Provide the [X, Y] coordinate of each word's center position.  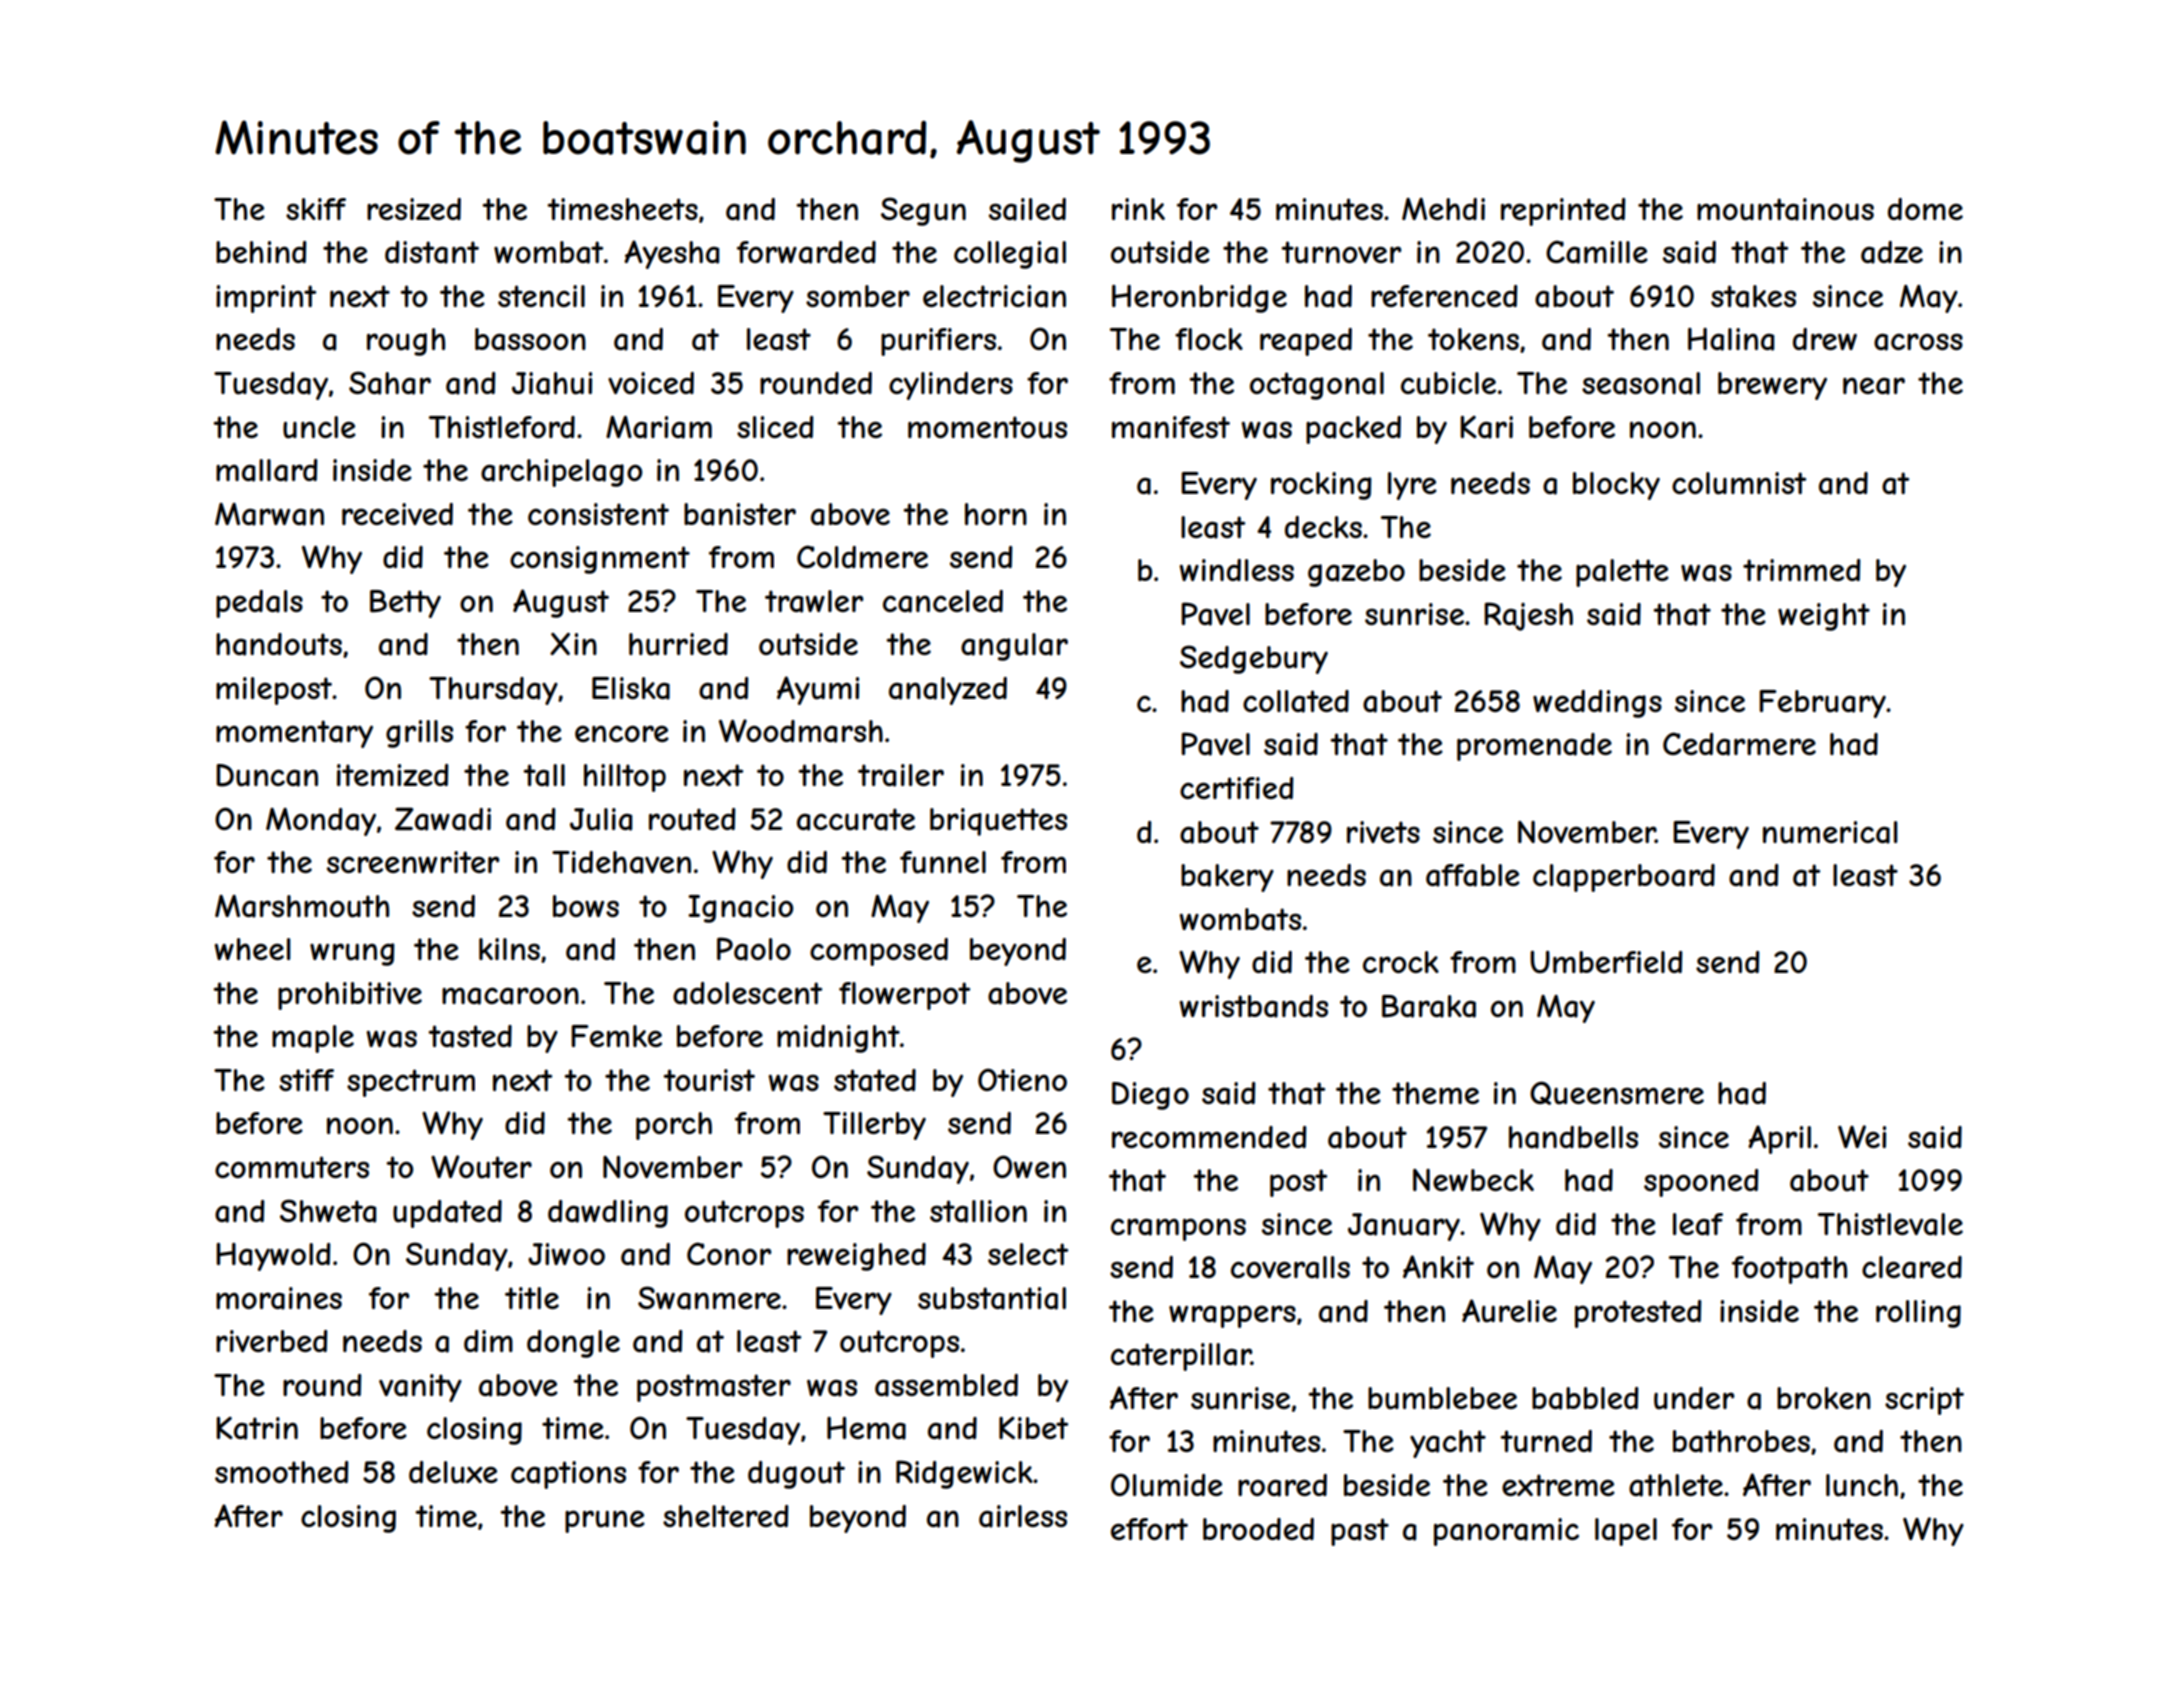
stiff [306, 1080]
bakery [1227, 878]
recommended [1209, 1137]
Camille [1597, 252]
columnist [1739, 483]
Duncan [267, 775]
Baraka [1429, 1006]
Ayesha [671, 254]
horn [996, 514]
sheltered [726, 1516]
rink [1138, 209]
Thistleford [502, 427]
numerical [1830, 832]
